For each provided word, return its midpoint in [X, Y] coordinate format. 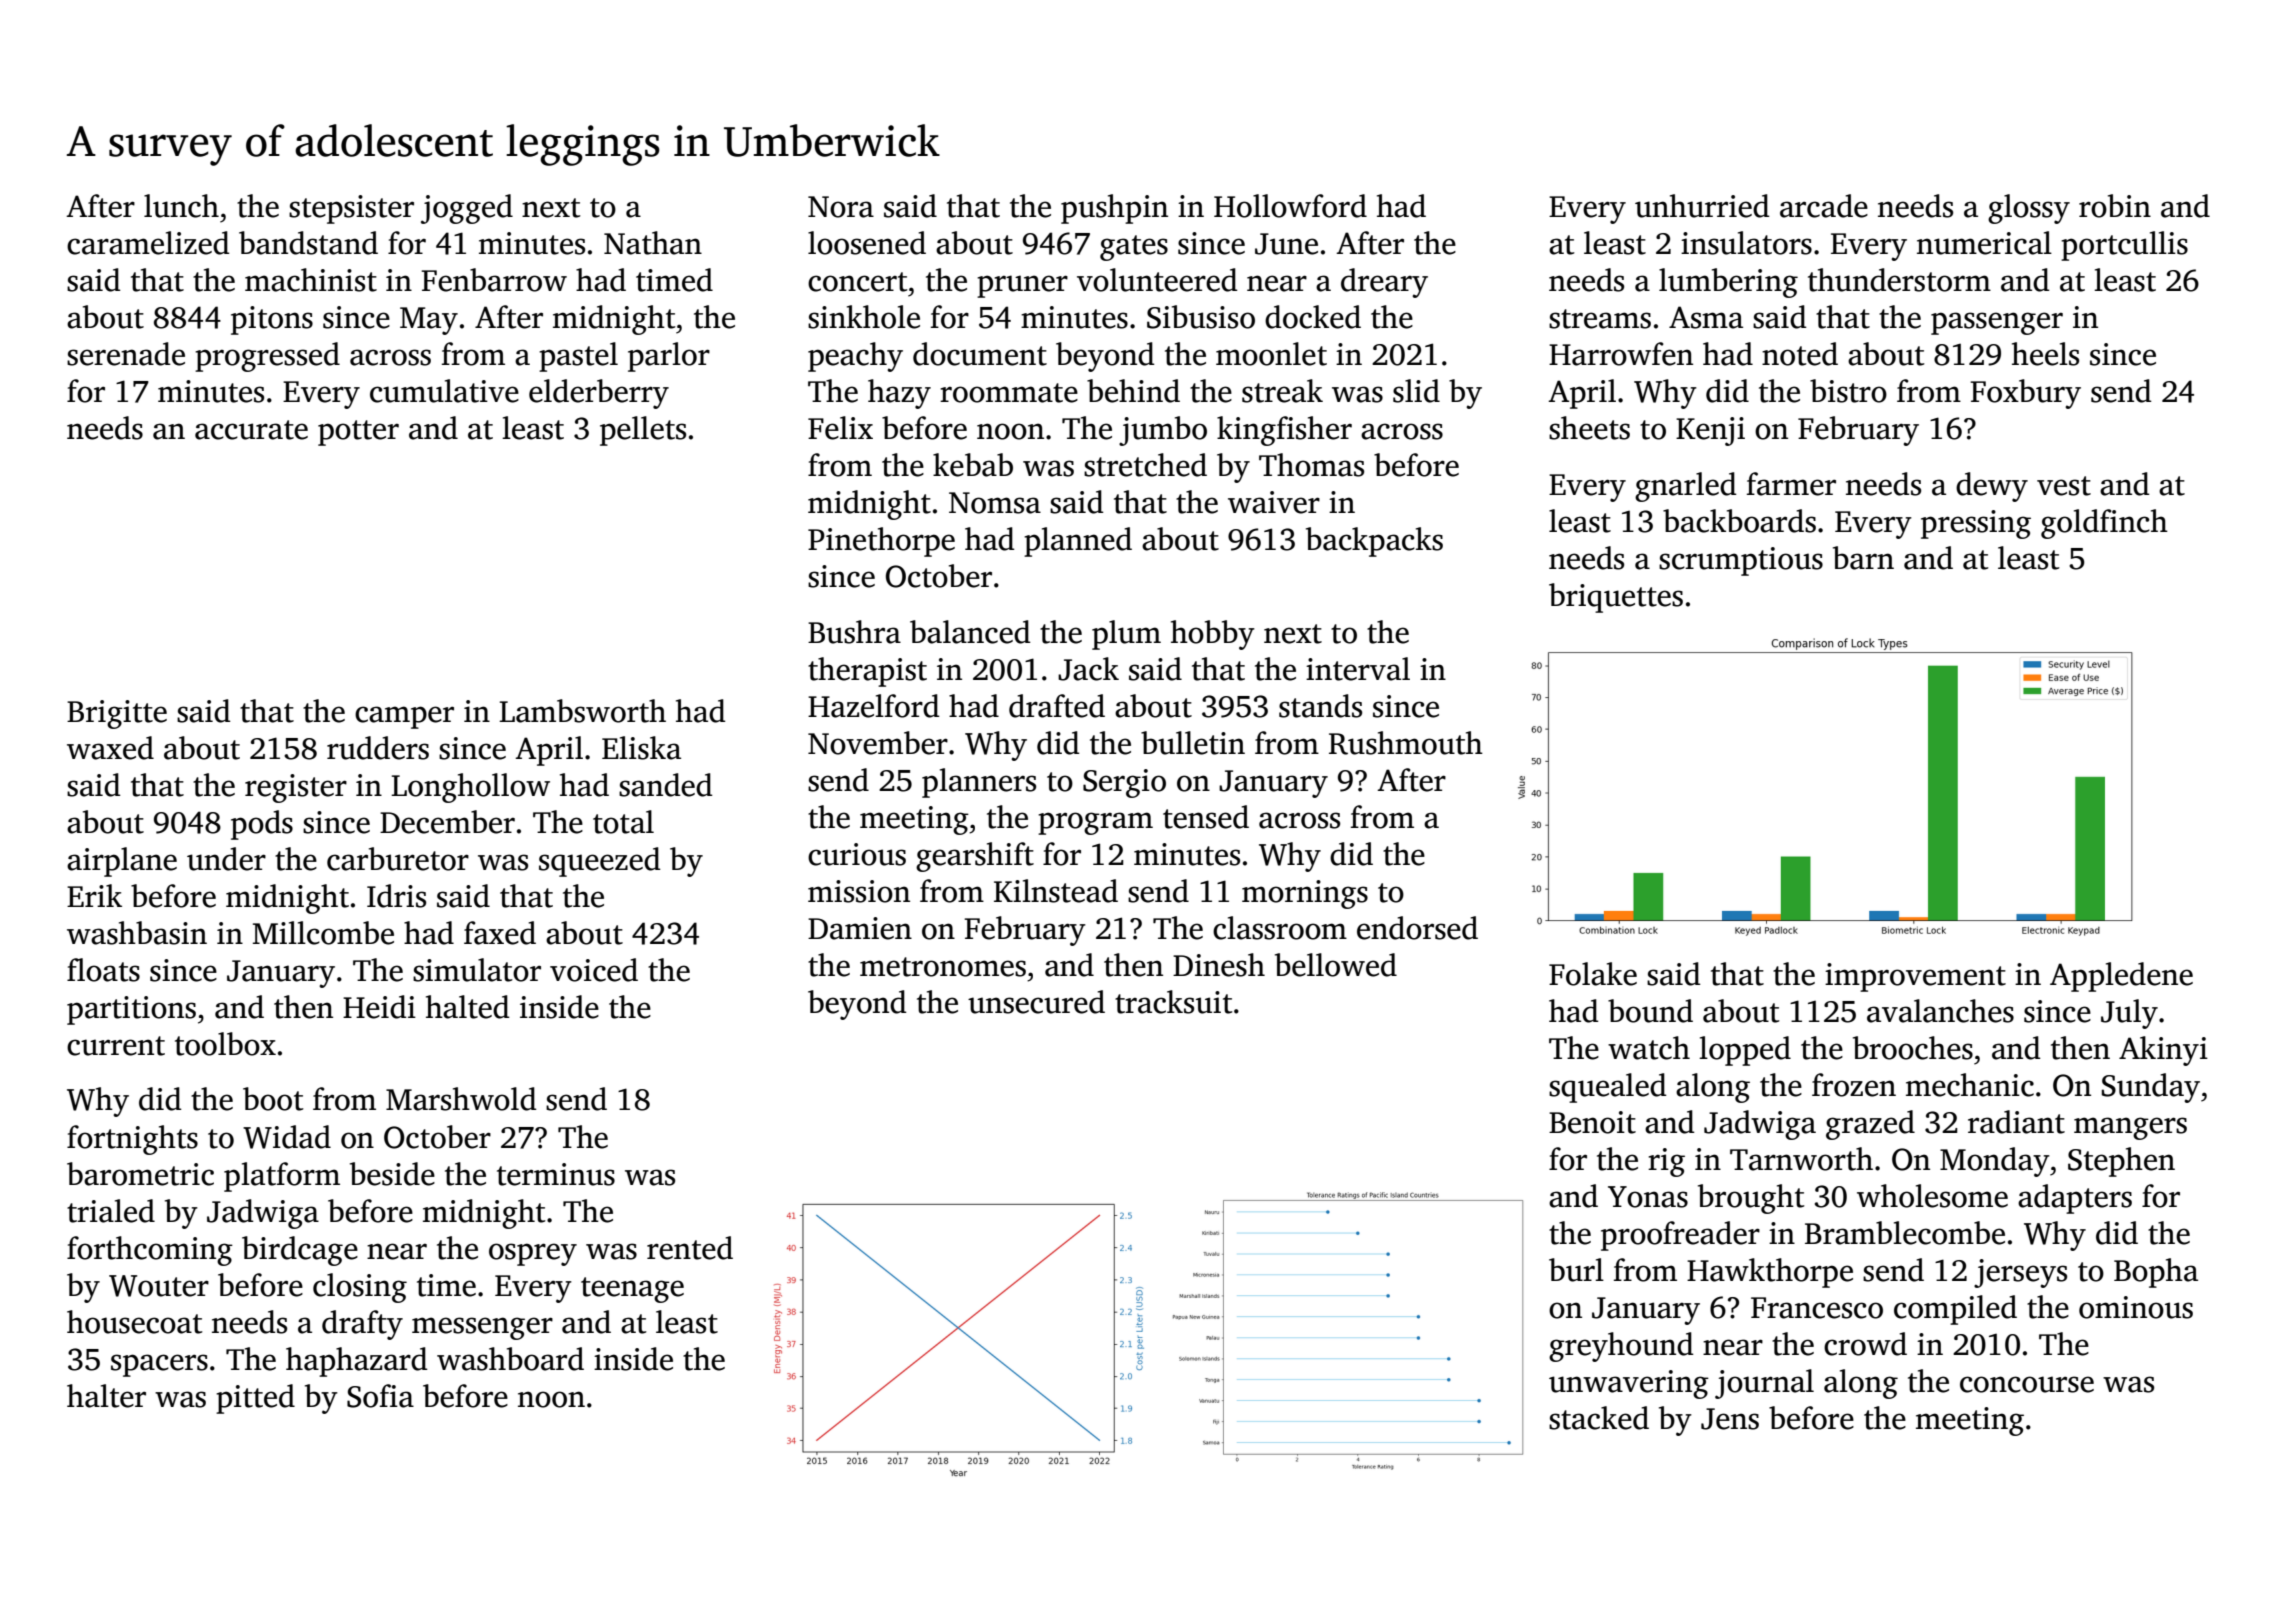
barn [1863, 558]
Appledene [2121, 977]
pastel [578, 357]
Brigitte [117, 714]
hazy [899, 394]
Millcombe [323, 933]
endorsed [1417, 928]
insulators [1746, 243]
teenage [632, 1290]
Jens [1730, 1419]
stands [1320, 706]
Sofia [380, 1396]
